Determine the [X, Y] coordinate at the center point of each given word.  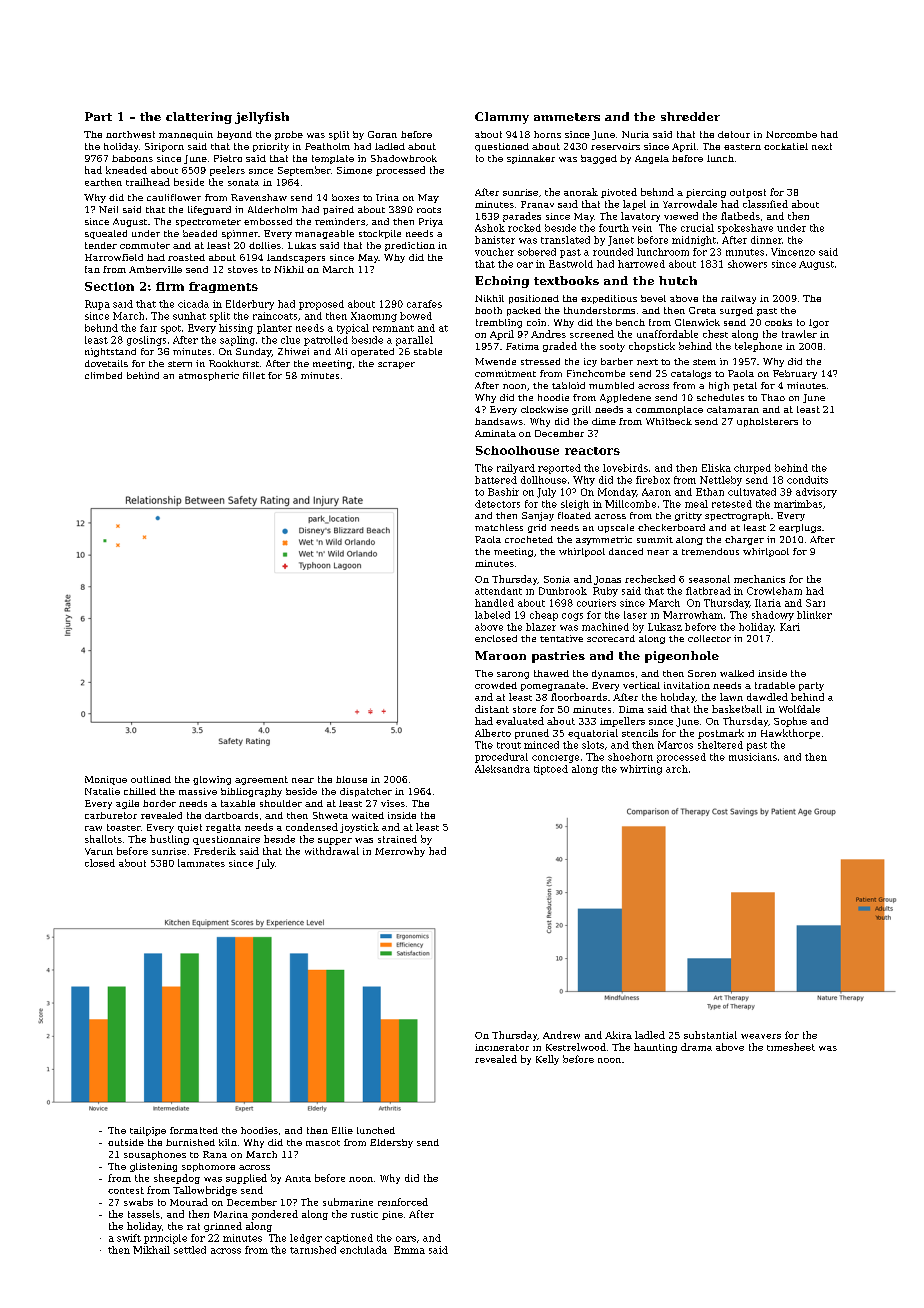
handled [494, 603]
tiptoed [551, 770]
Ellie [342, 1130]
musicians [753, 757]
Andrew [561, 1035]
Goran [382, 134]
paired [338, 210]
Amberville [155, 269]
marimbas [798, 504]
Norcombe [791, 134]
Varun [99, 851]
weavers [761, 1036]
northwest [130, 134]
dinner [766, 240]
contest [126, 1190]
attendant [498, 591]
